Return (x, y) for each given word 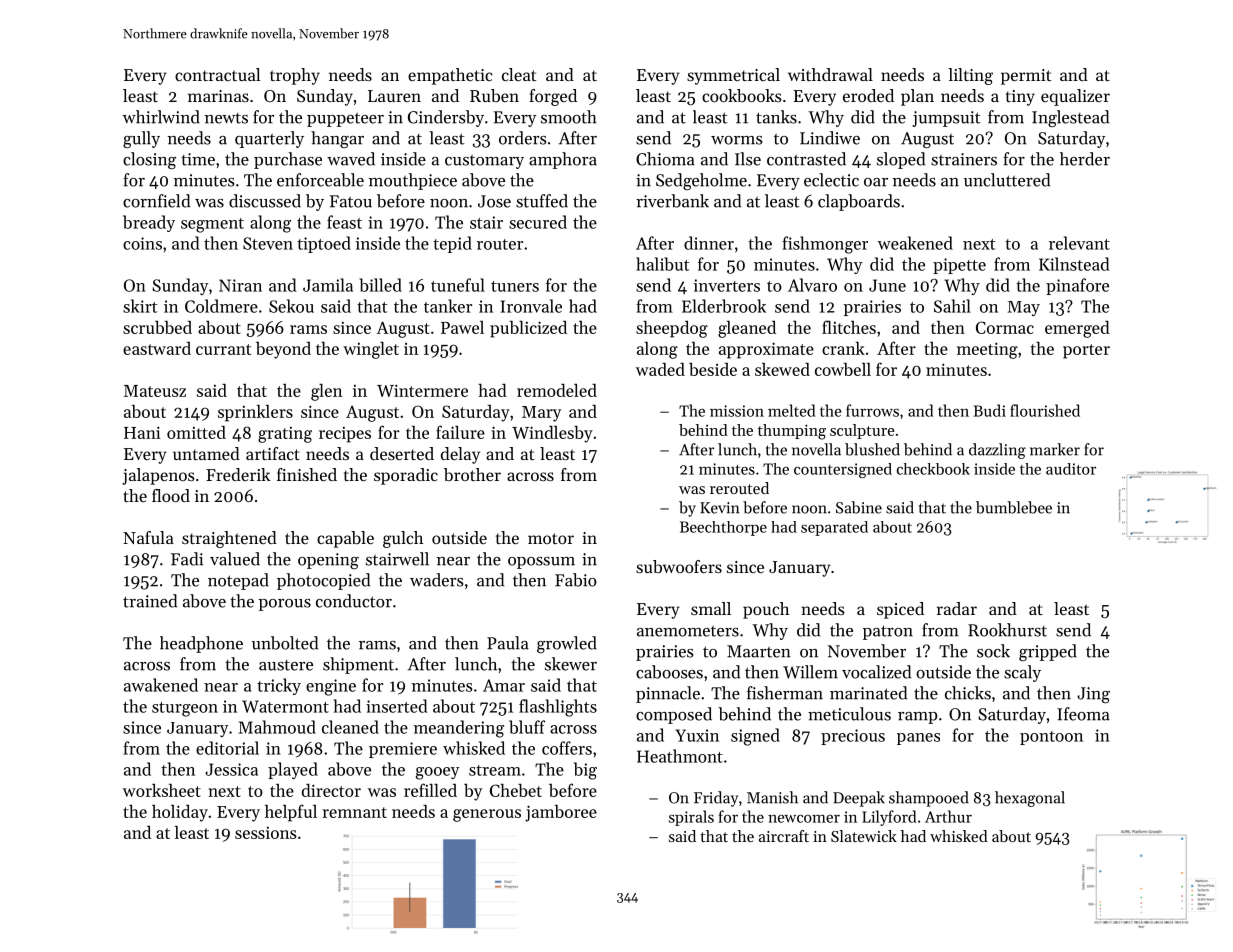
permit (1026, 77)
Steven (268, 243)
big (585, 771)
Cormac (1005, 327)
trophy (295, 76)
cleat (519, 74)
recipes (345, 434)
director (331, 790)
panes (918, 739)
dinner (709, 243)
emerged (1077, 329)
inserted (396, 706)
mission (737, 411)
